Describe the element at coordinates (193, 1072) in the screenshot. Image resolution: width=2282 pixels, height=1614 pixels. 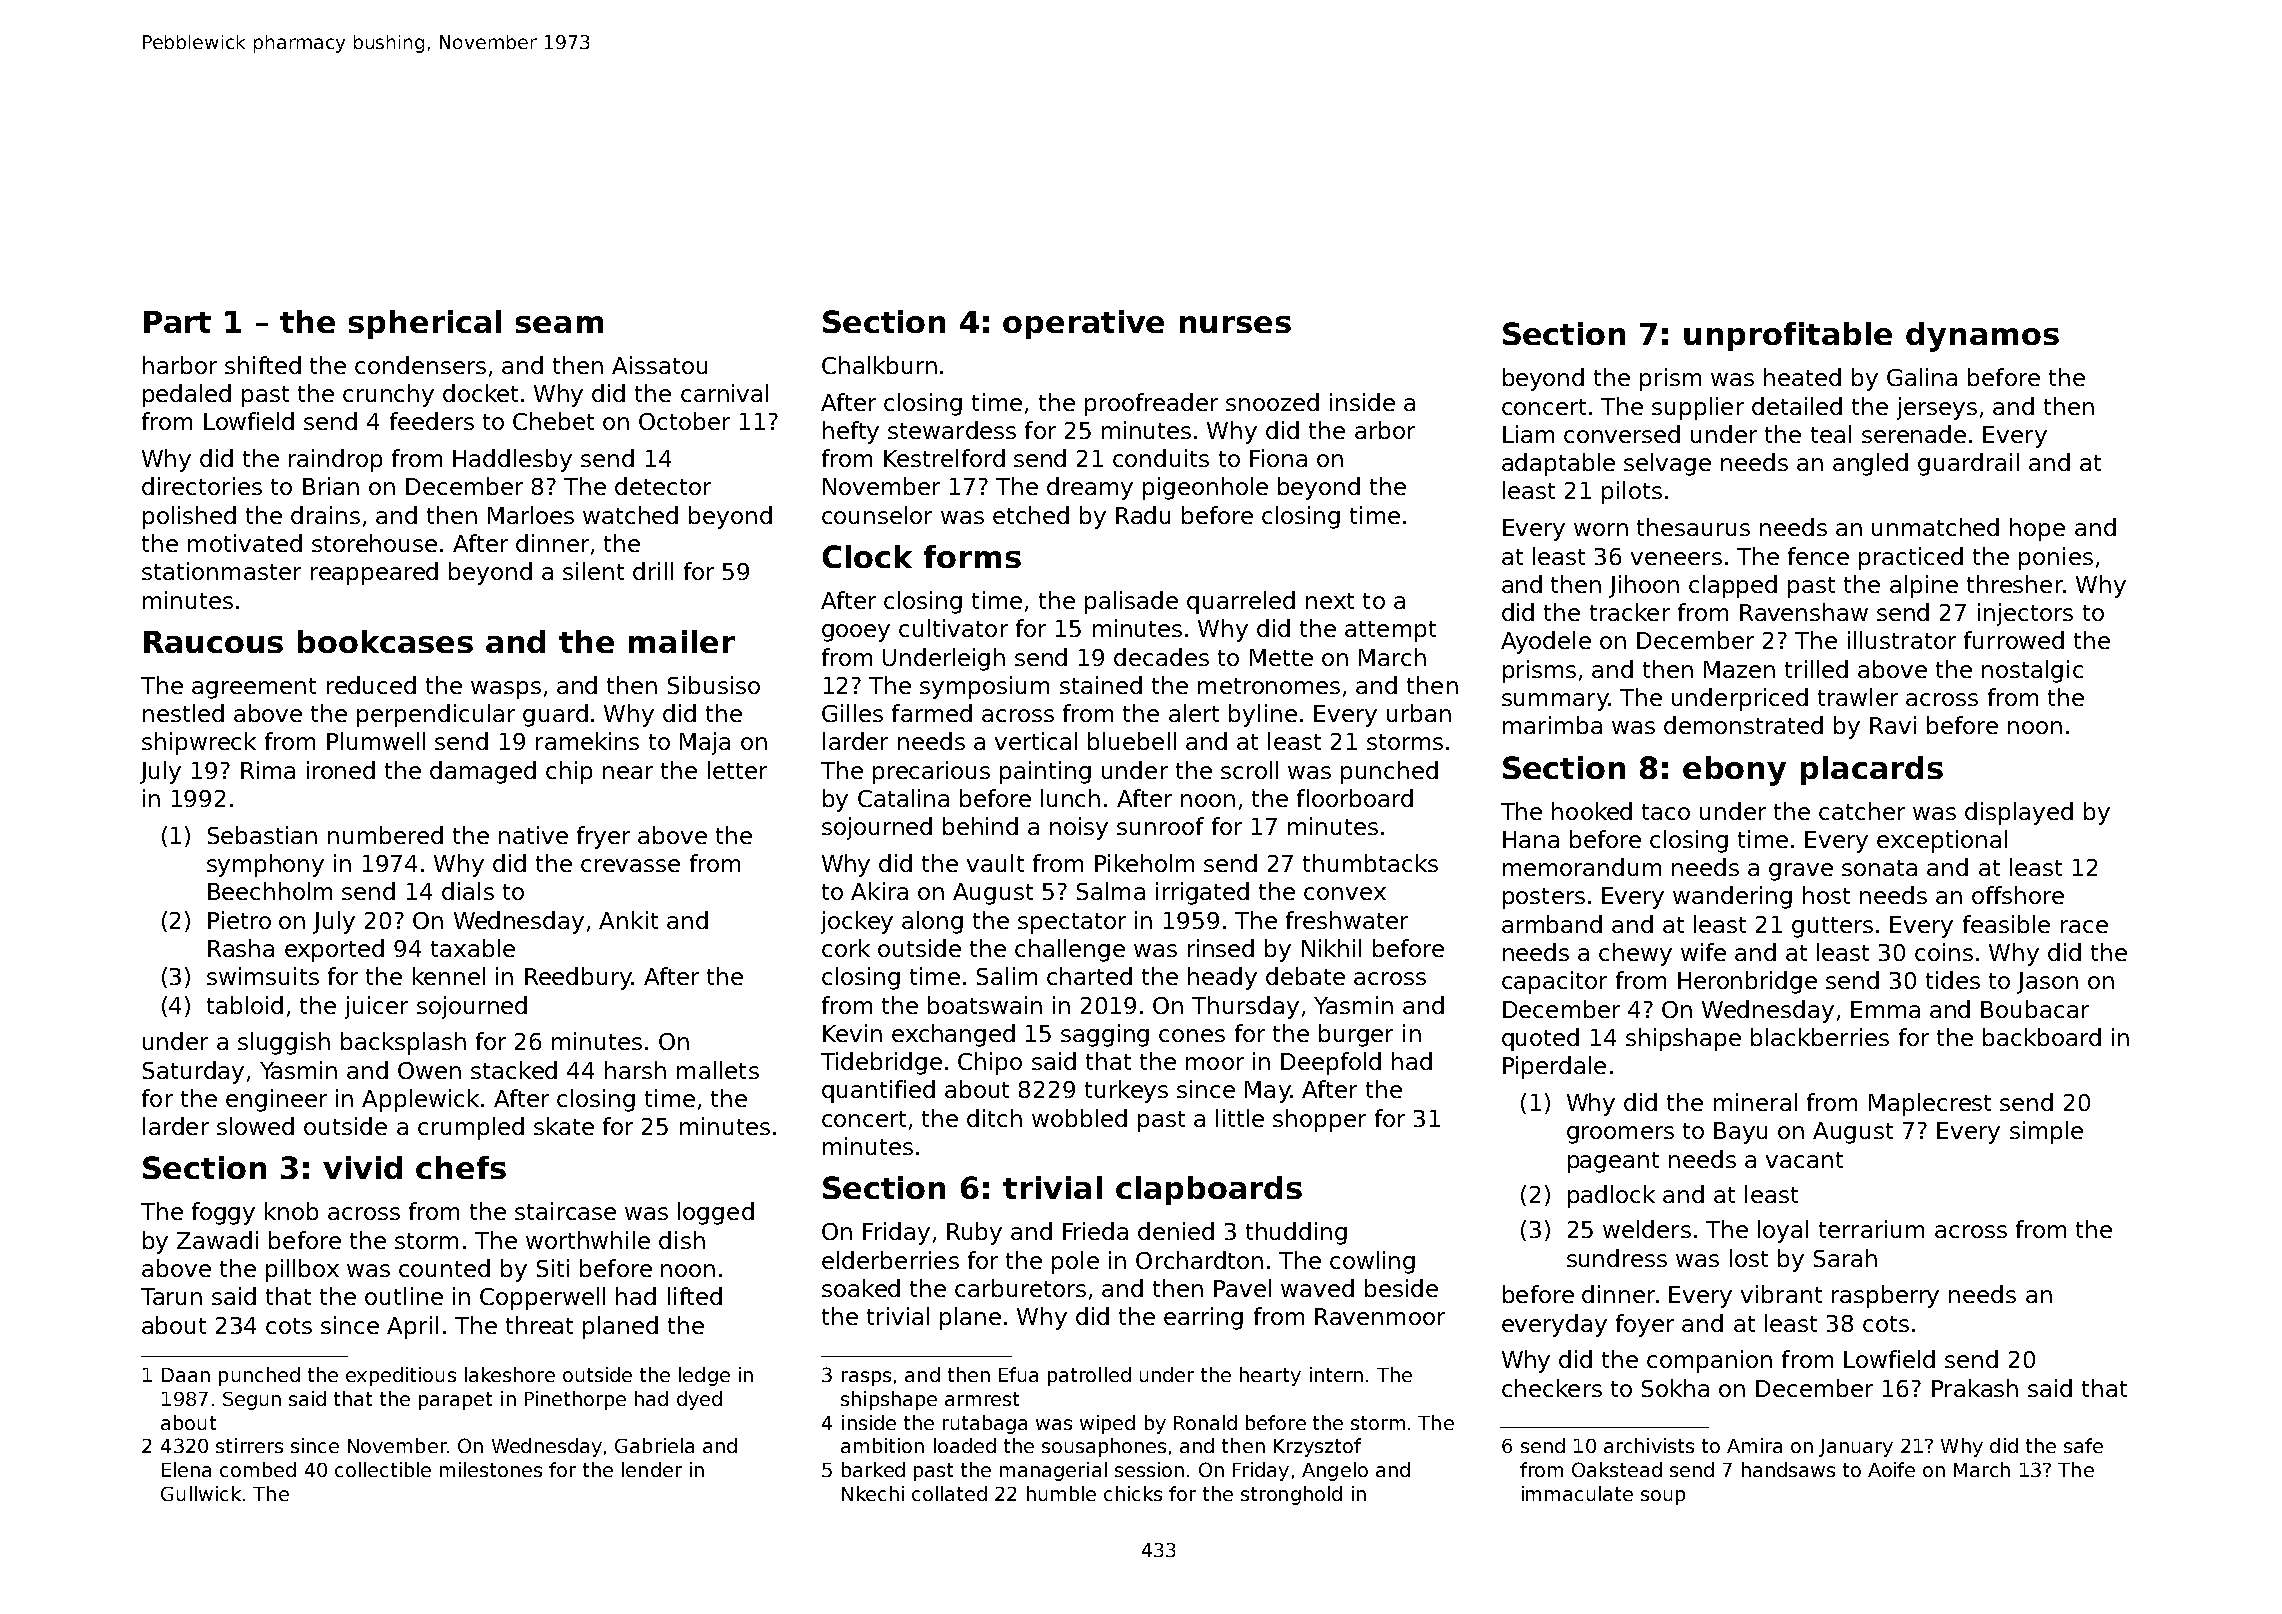
I see `Saturday` at that location.
